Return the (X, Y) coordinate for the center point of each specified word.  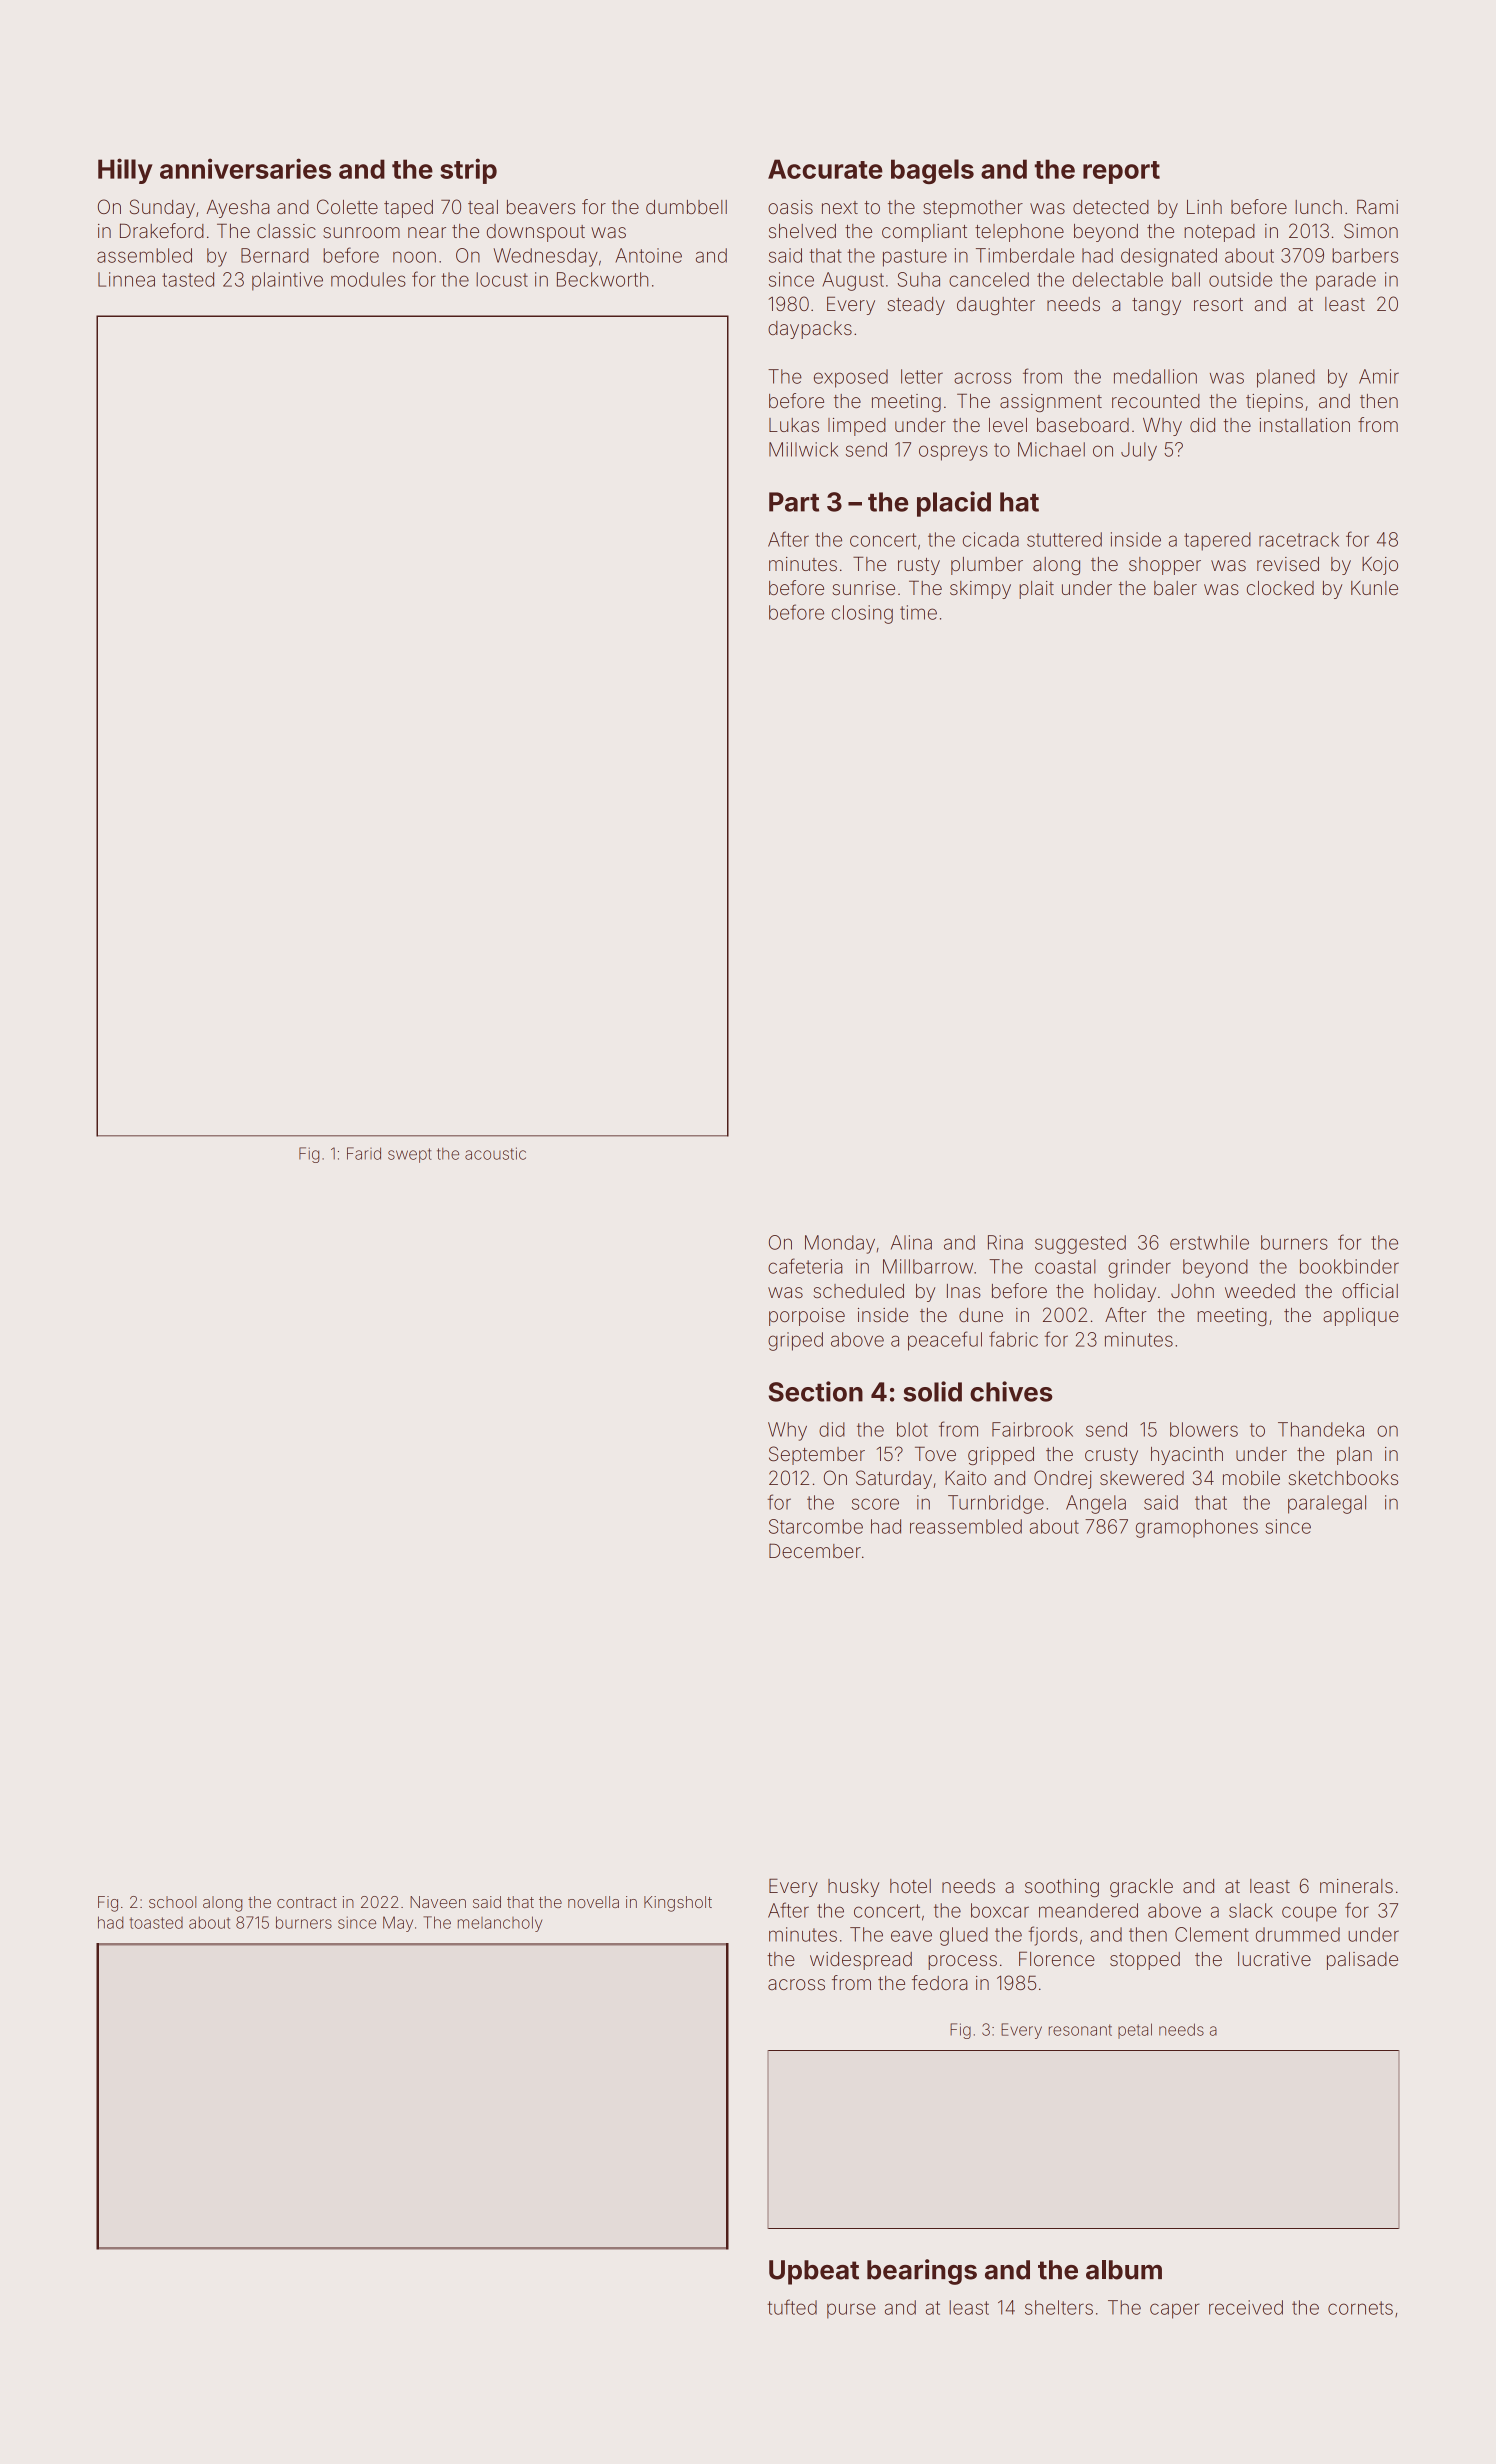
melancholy (500, 1924)
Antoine (648, 255)
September (817, 1455)
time (918, 612)
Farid (364, 1153)
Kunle (1374, 588)
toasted (156, 1923)
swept (410, 1155)
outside (1240, 279)
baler (1175, 588)
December (815, 1550)
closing (862, 614)
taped (408, 209)
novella (593, 1902)
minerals (1356, 1886)
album (1124, 2270)
